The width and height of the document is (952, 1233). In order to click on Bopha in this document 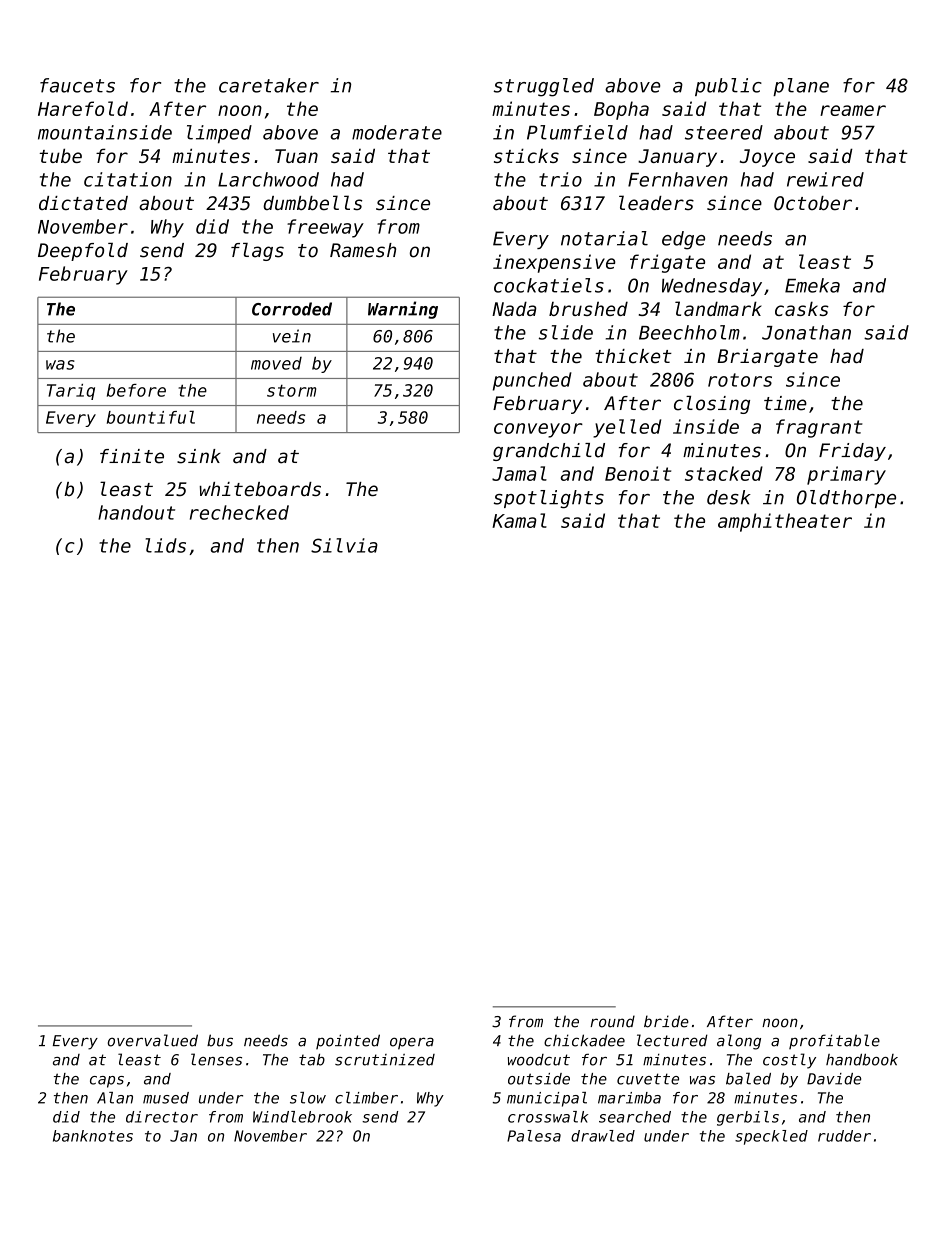, I will do `click(621, 110)`.
